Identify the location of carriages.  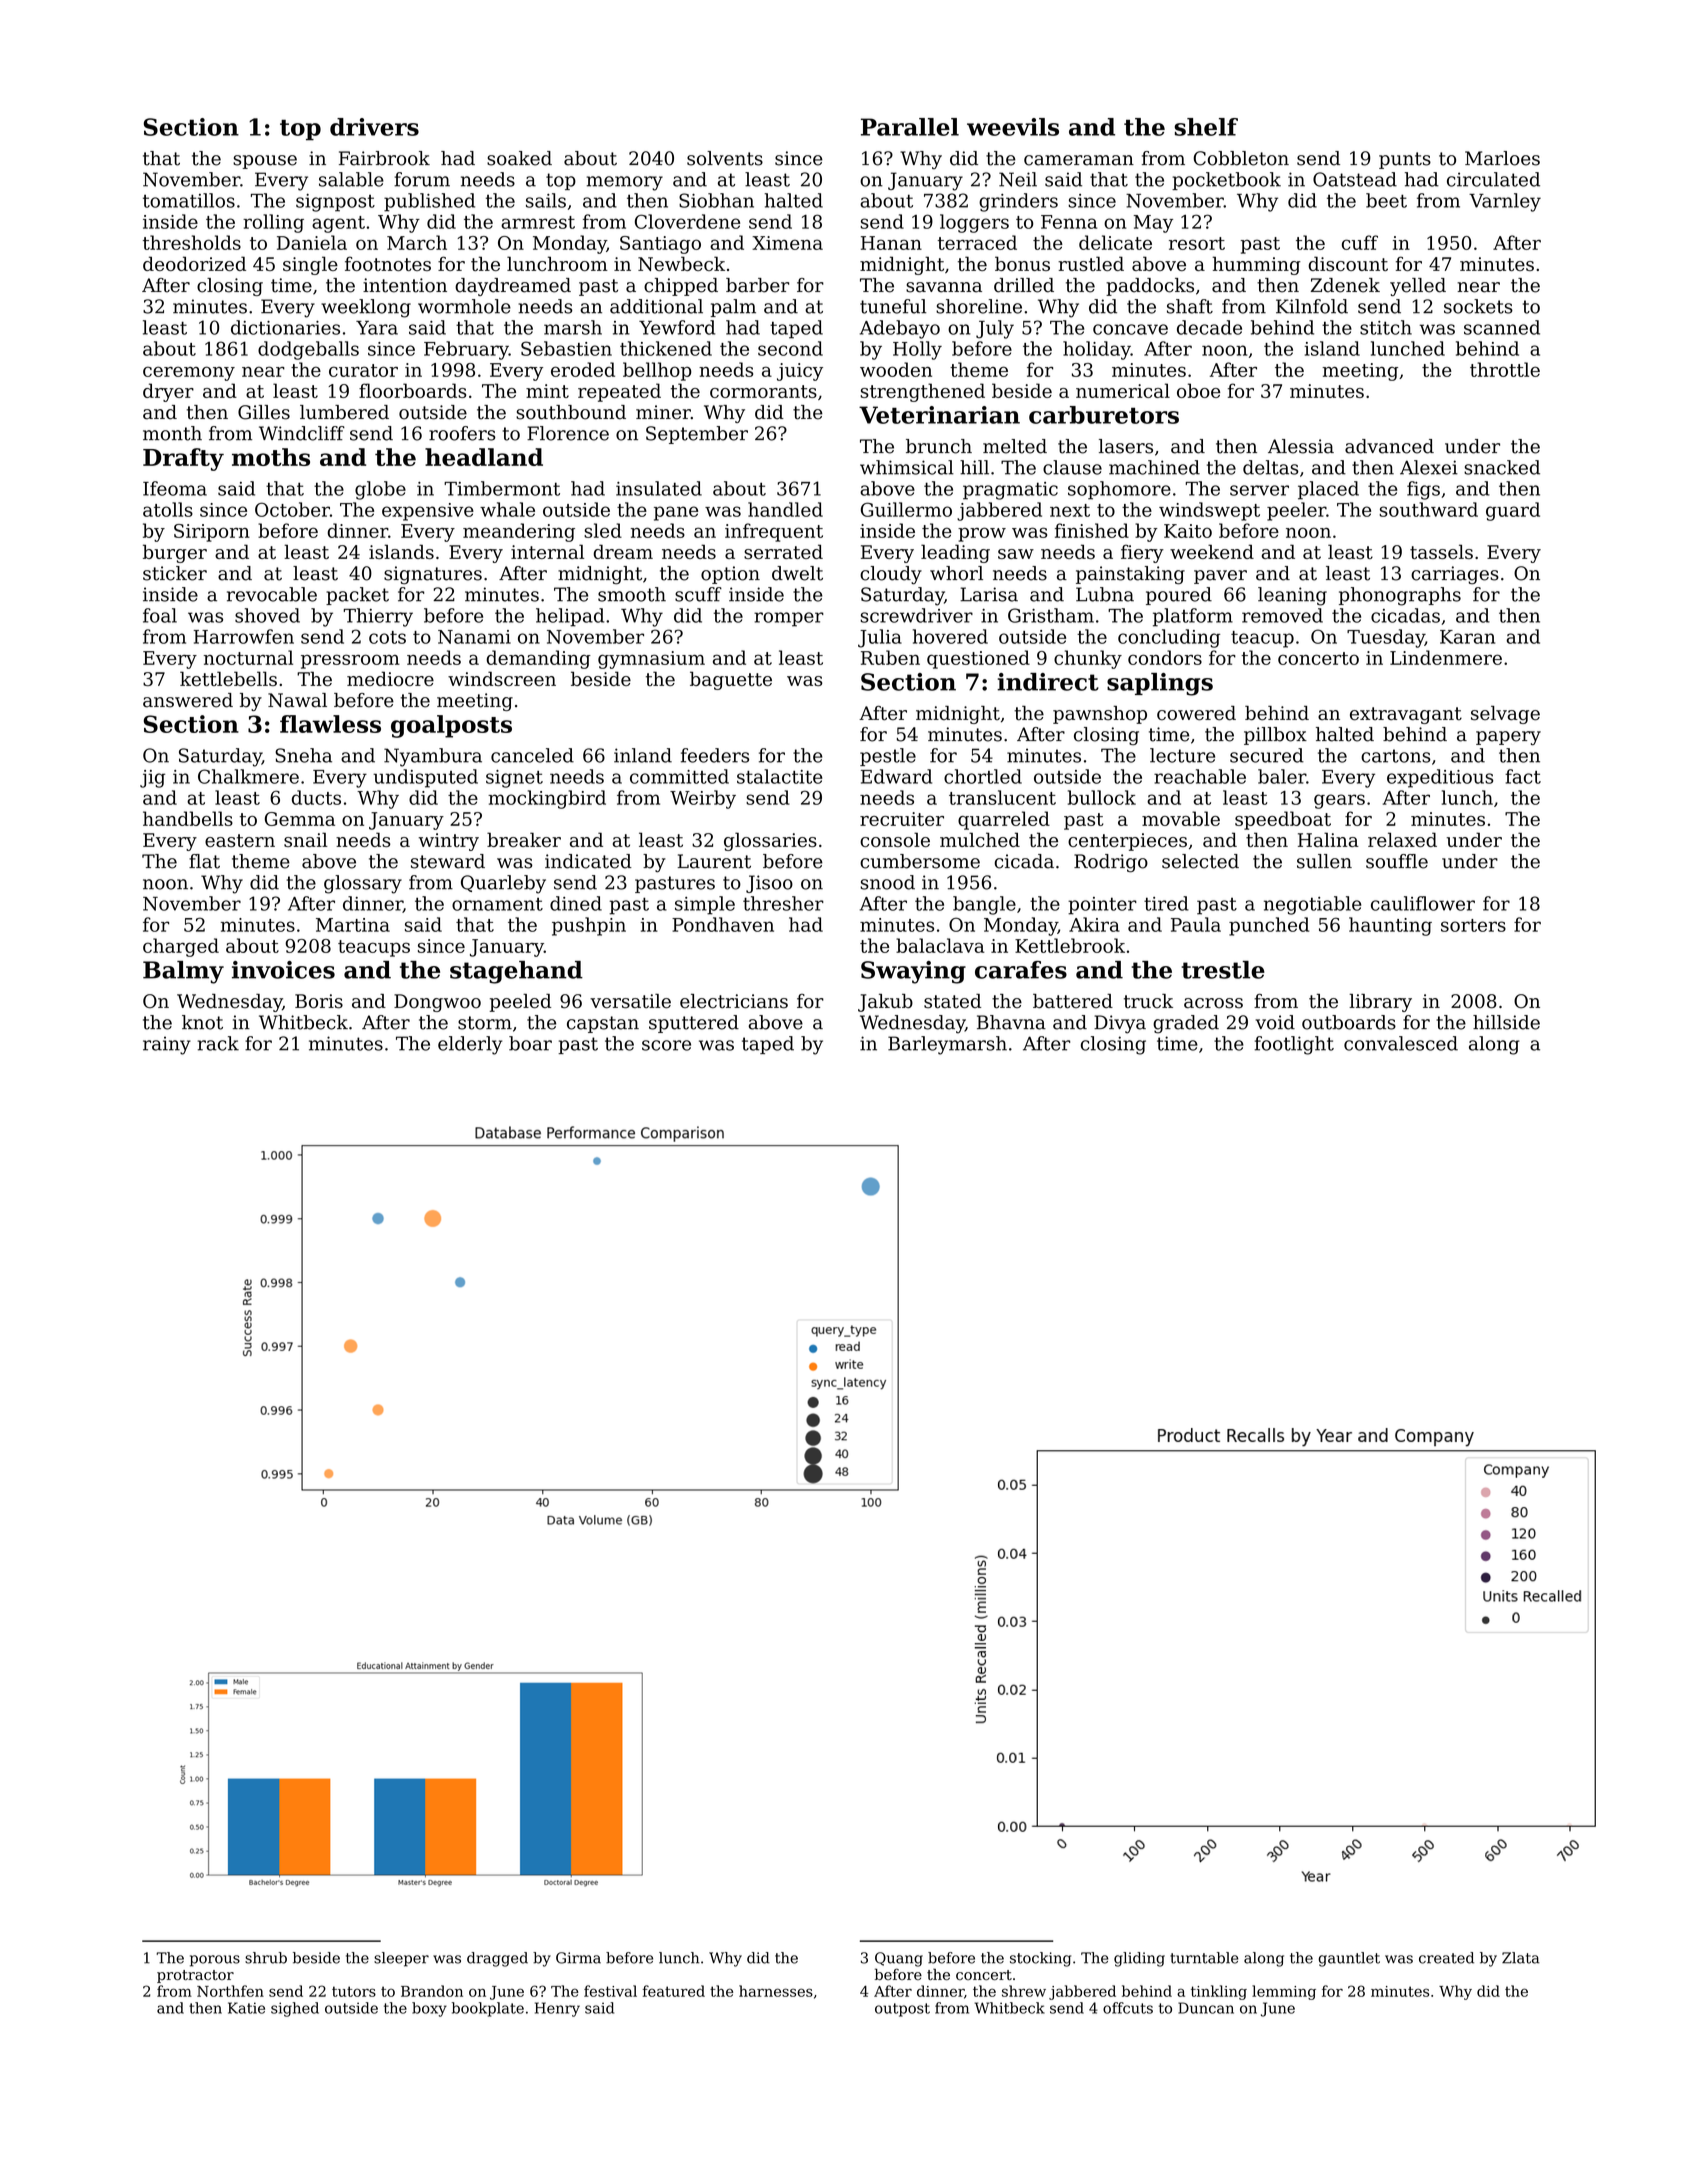
(1455, 575).
